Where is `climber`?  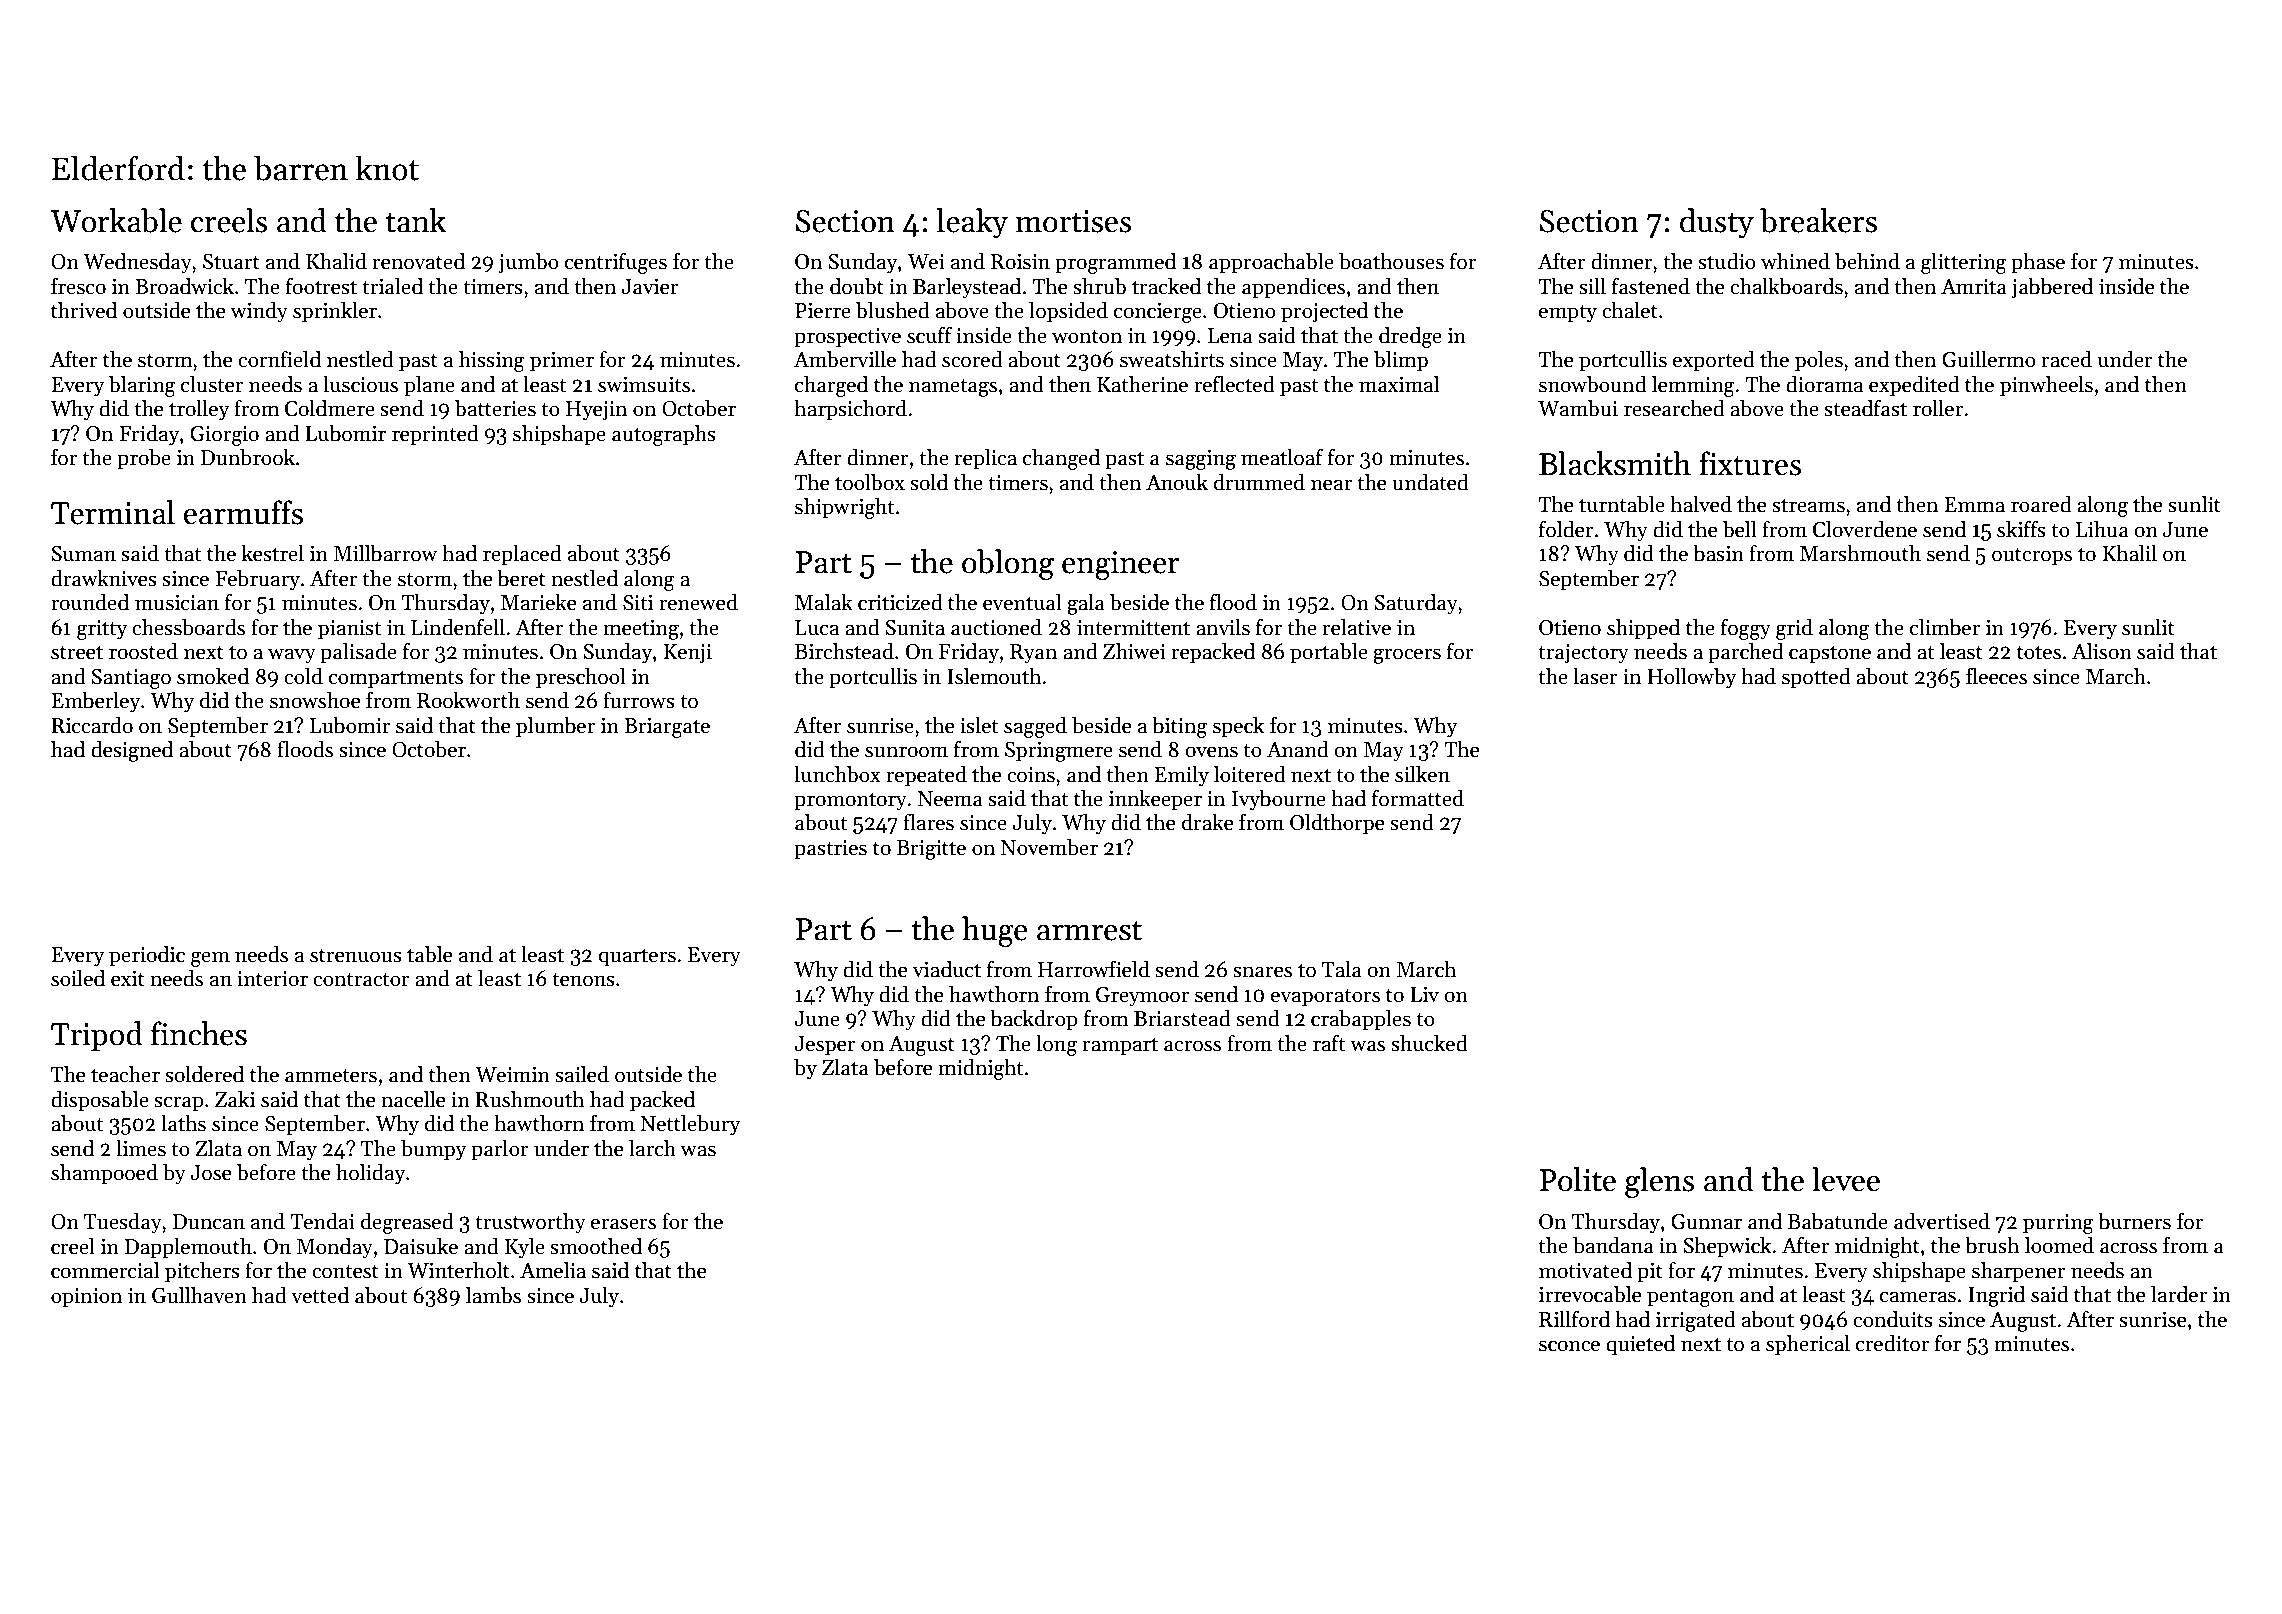
climber is located at coordinates (1945, 627).
